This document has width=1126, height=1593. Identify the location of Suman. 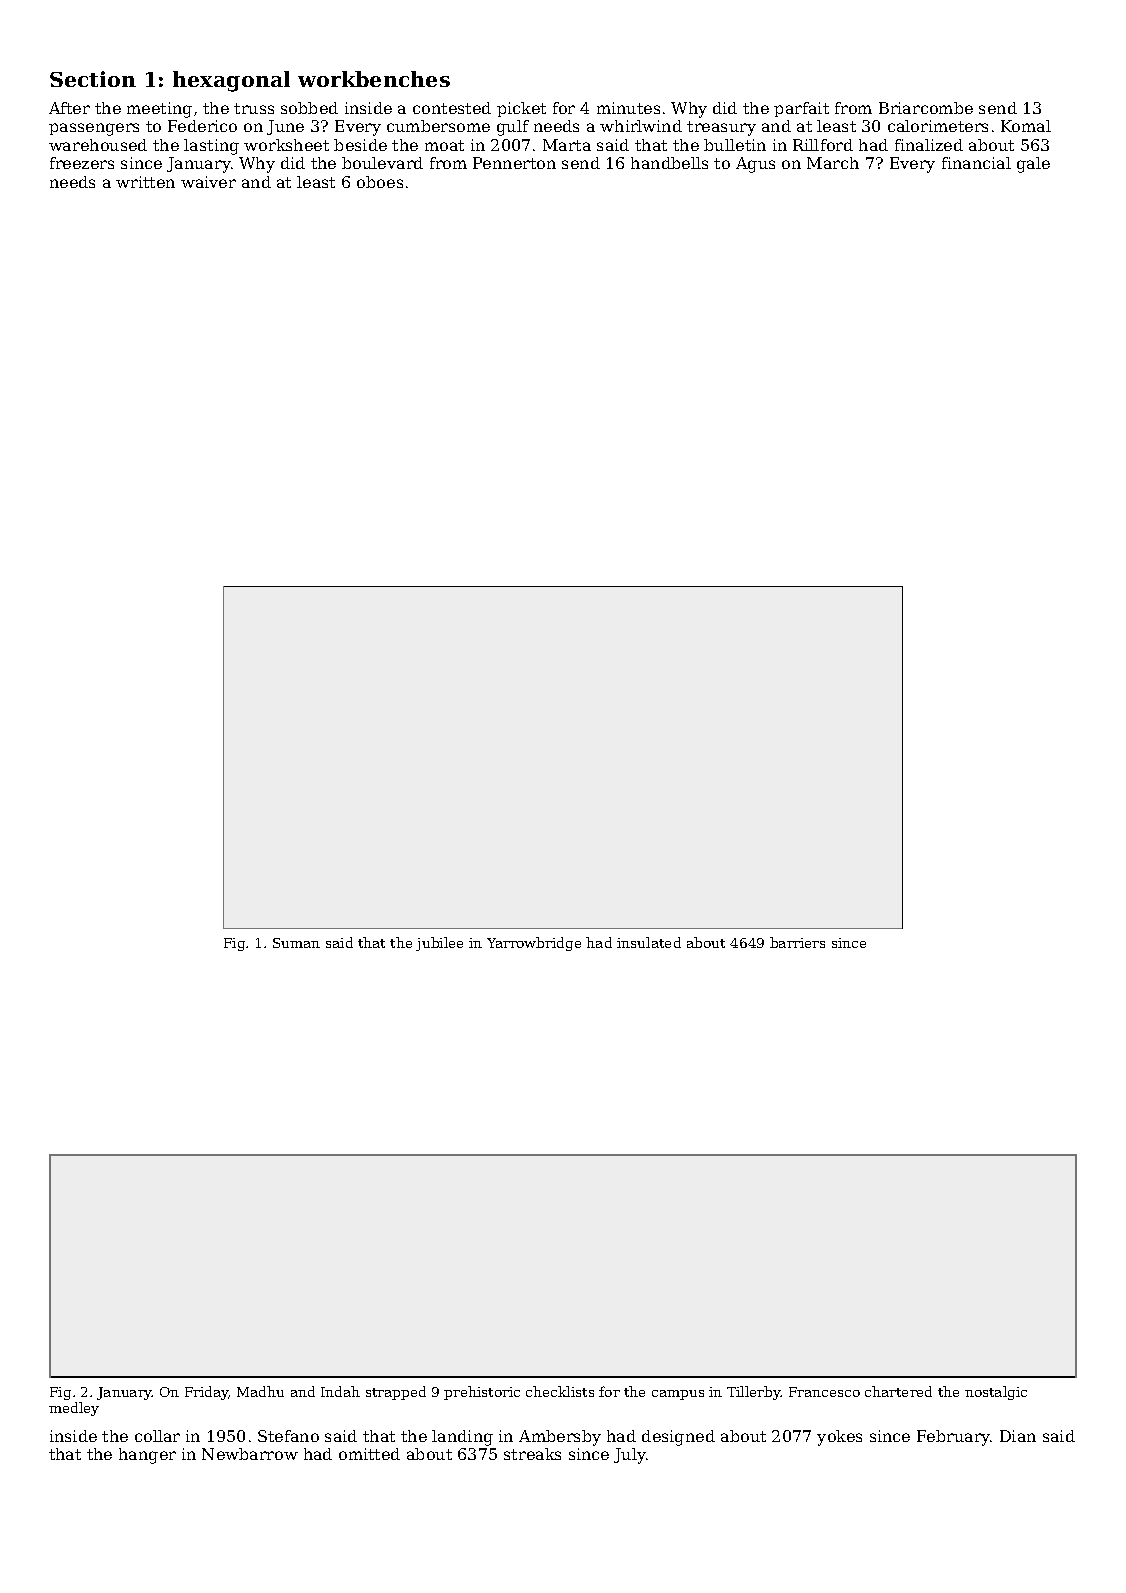
(296, 943).
